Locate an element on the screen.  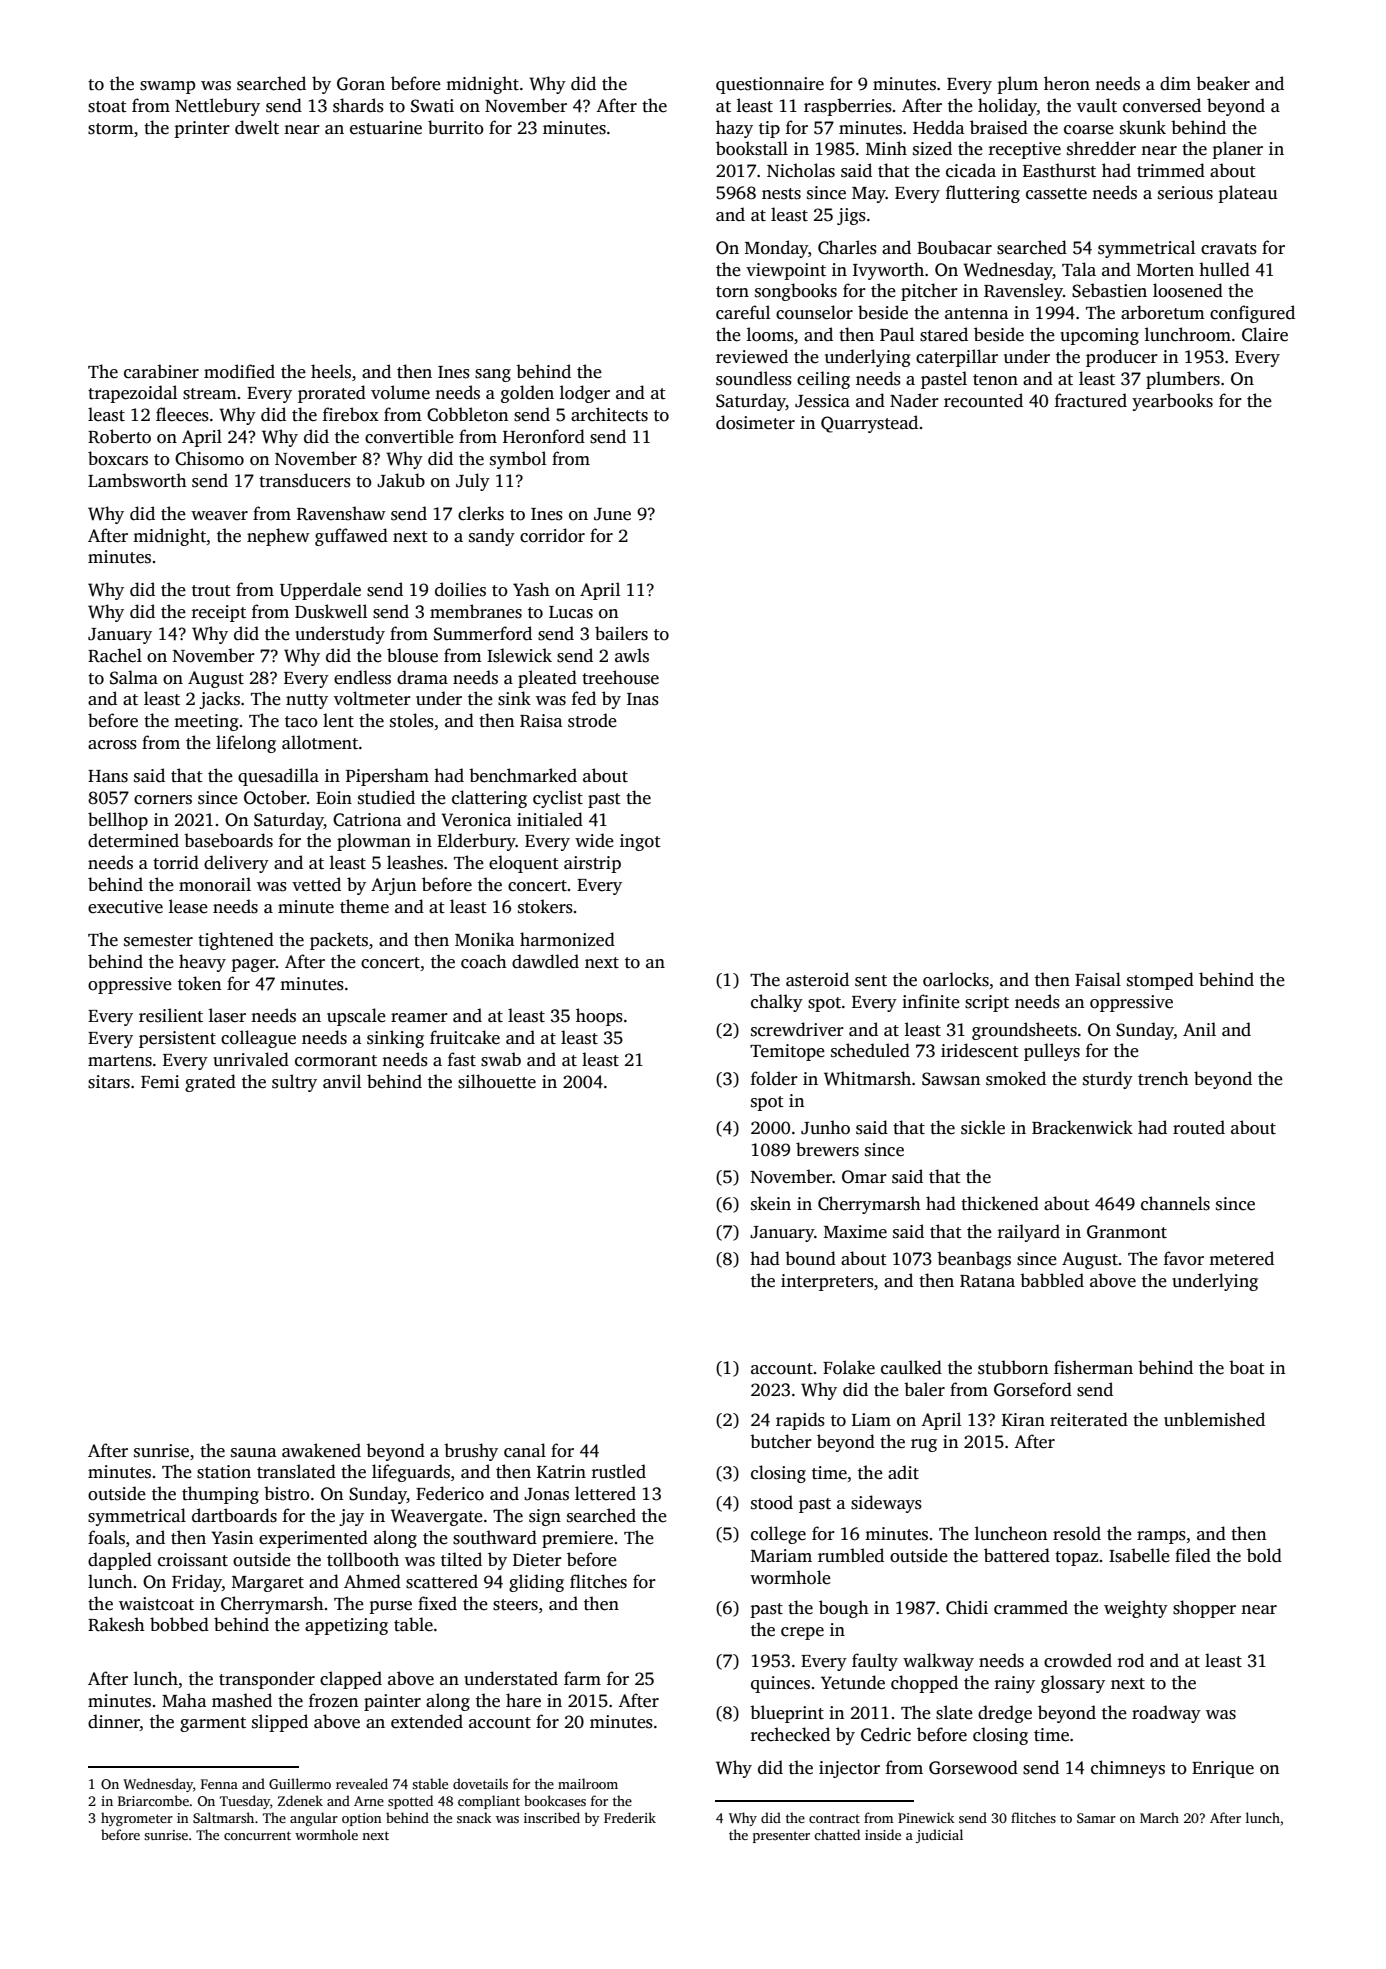
concurrent is located at coordinates (257, 1835).
